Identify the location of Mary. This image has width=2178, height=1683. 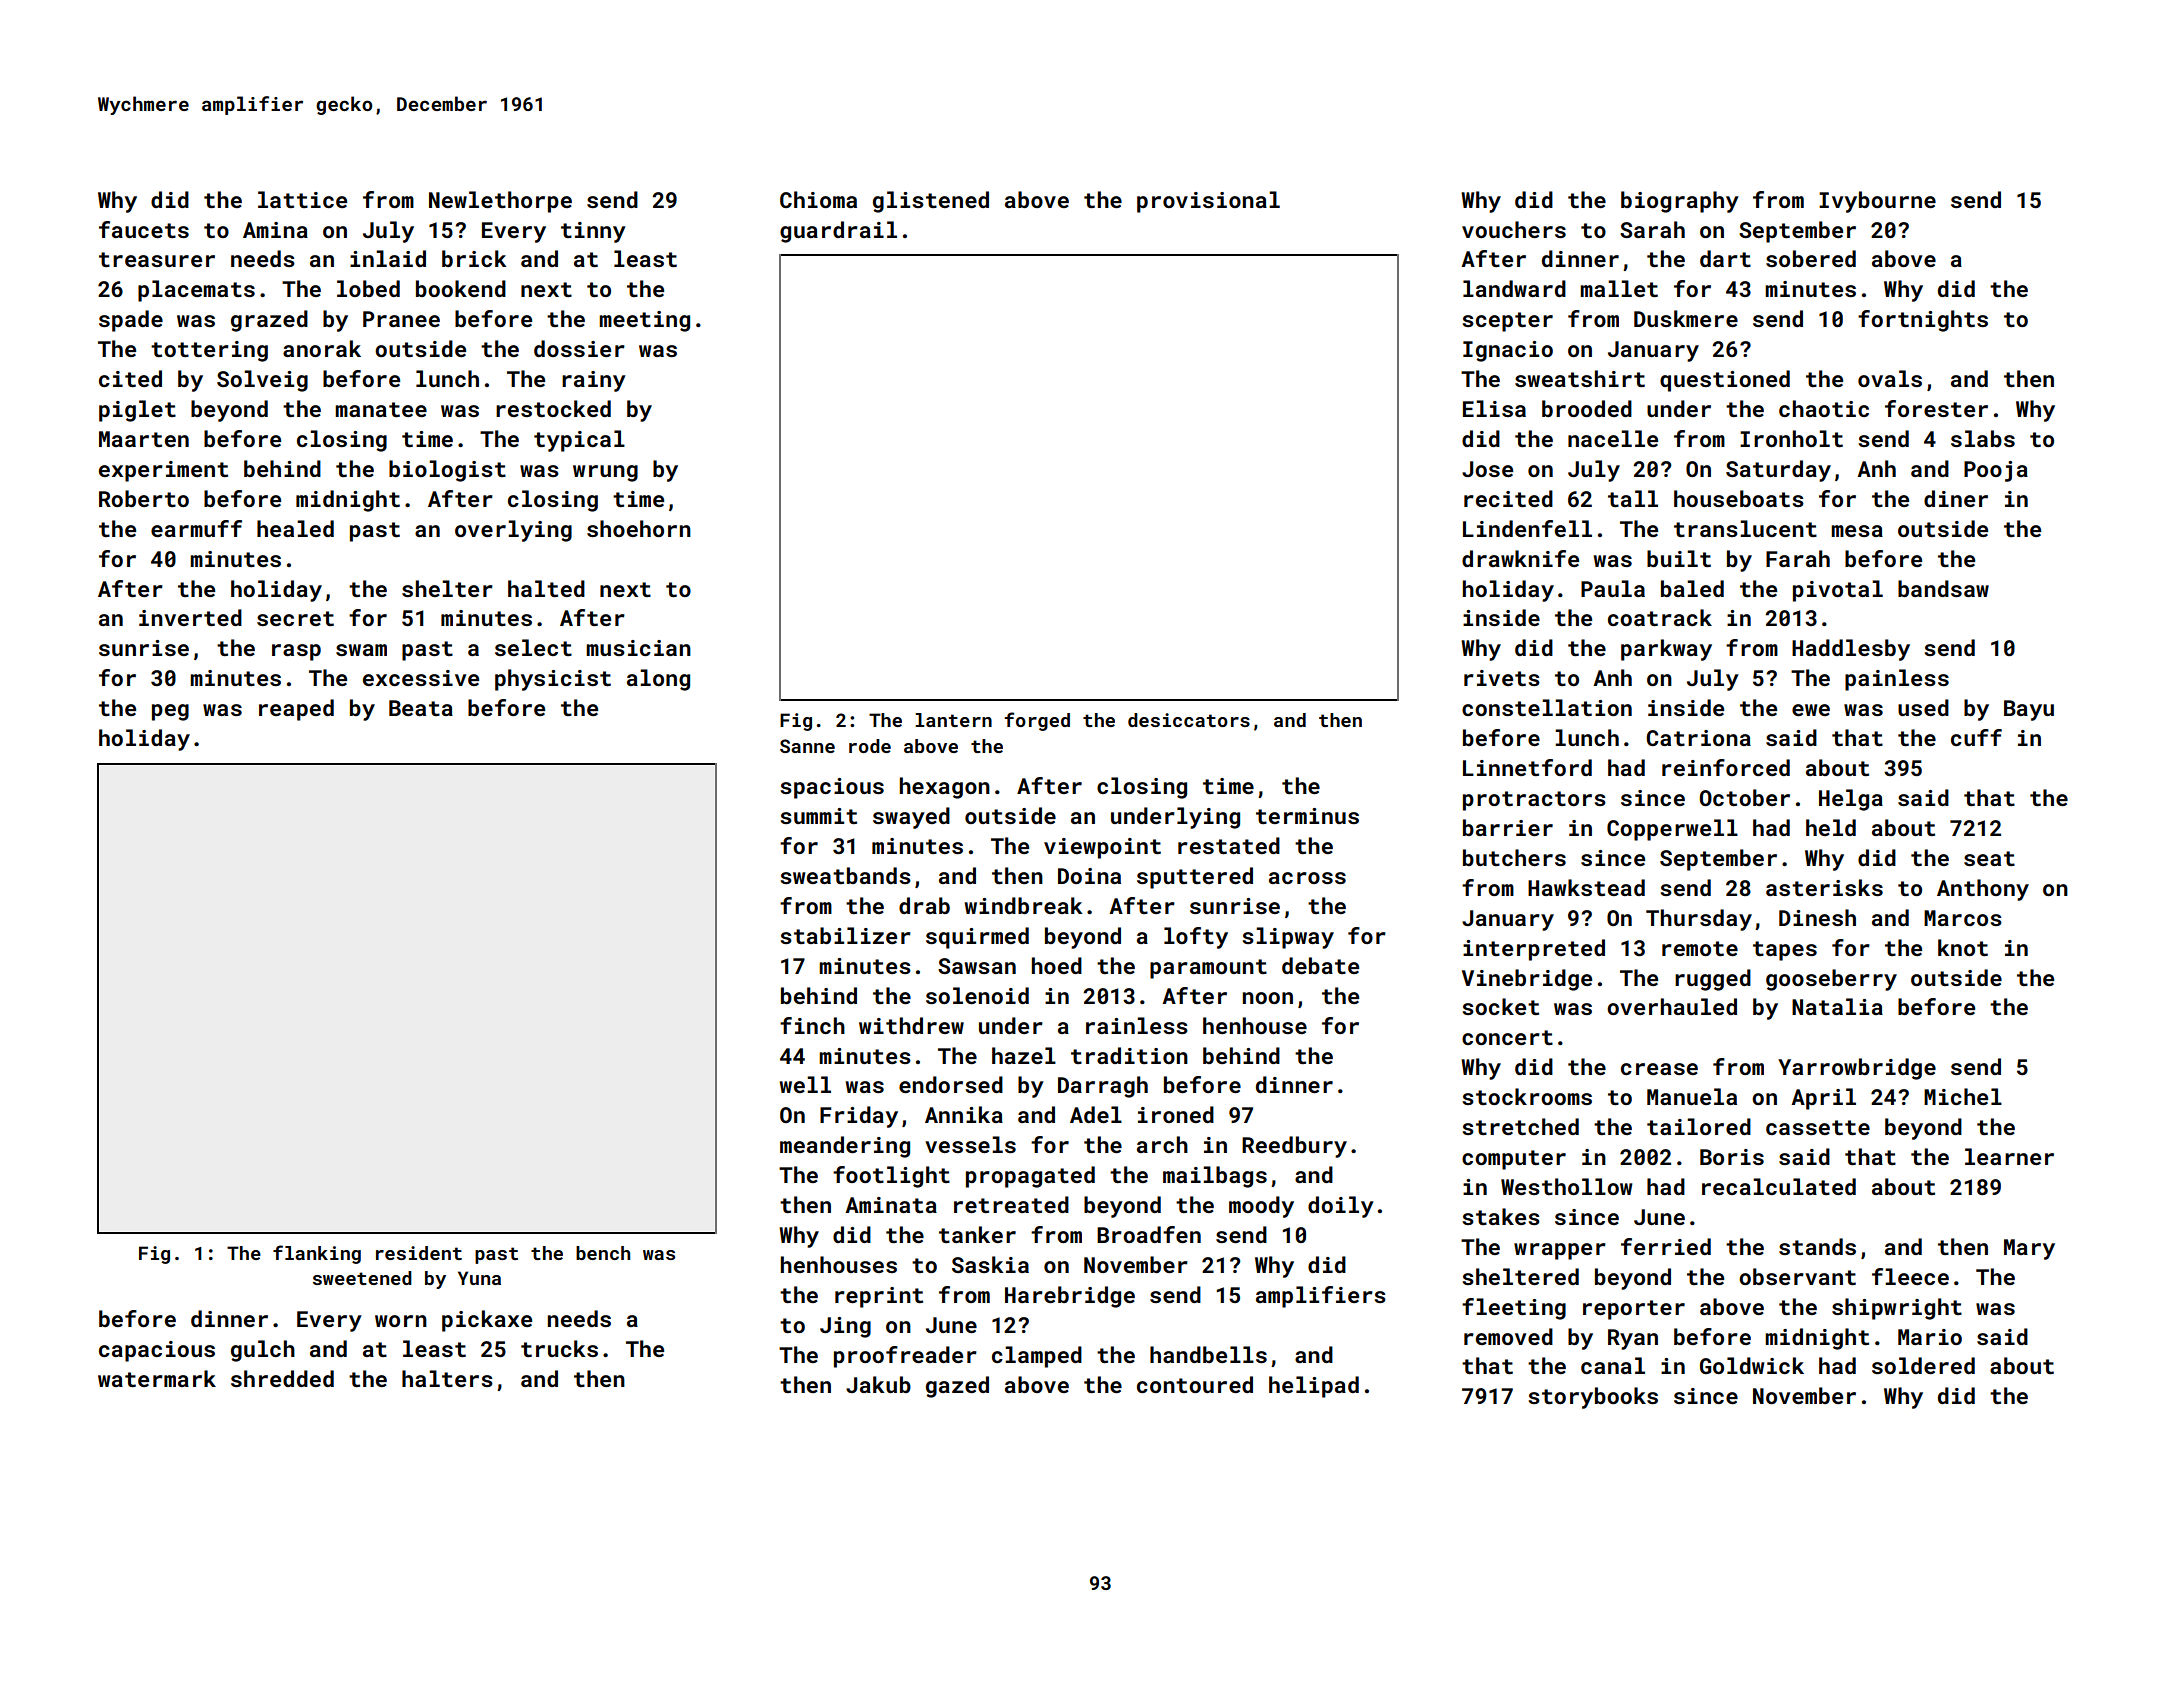
(2029, 1249).
